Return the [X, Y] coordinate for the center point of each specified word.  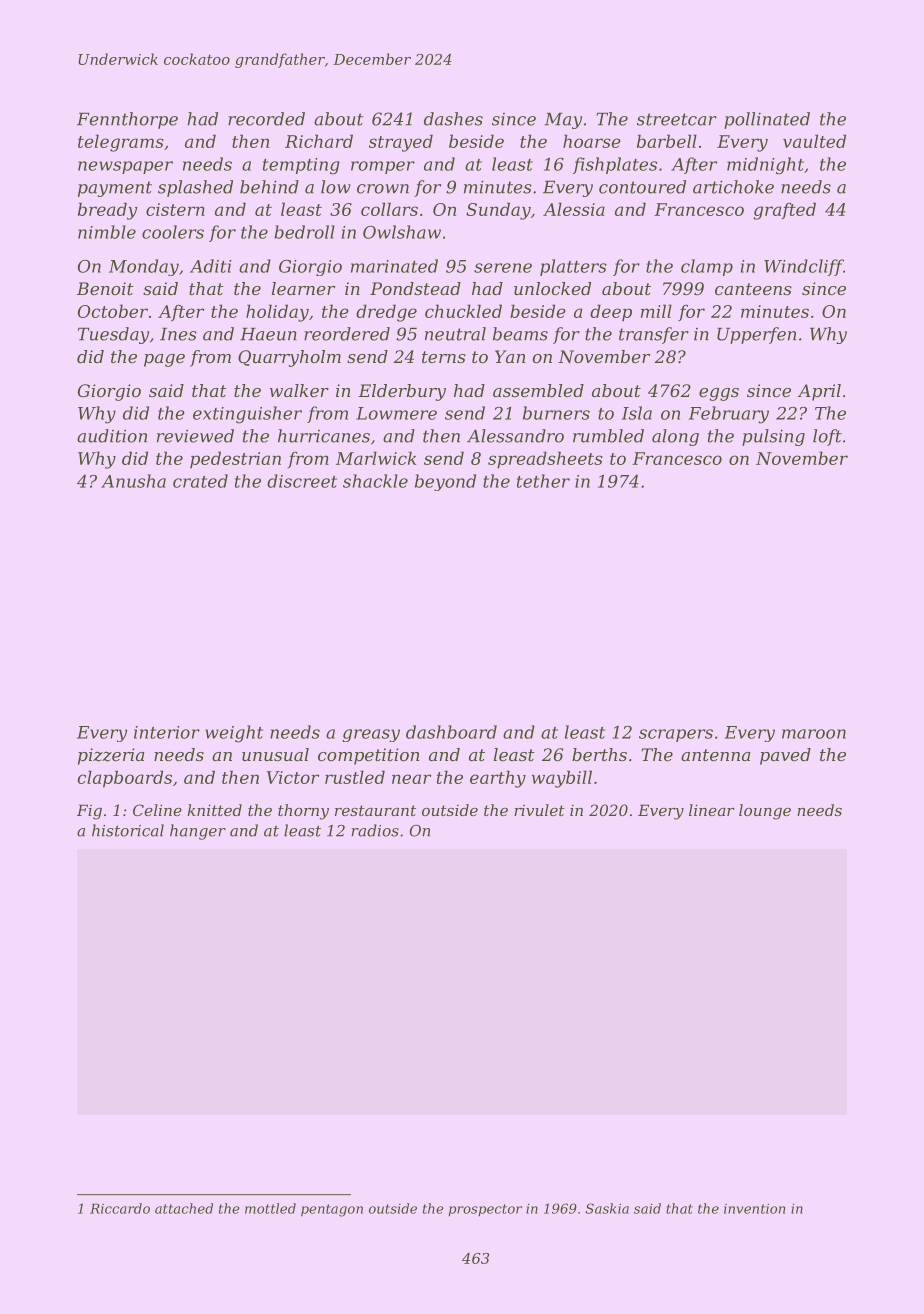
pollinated [767, 120]
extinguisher [247, 415]
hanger [198, 832]
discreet [302, 481]
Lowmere [396, 413]
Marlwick [376, 458]
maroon [814, 734]
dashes [453, 119]
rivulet [539, 810]
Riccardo [120, 1208]
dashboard [451, 732]
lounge [765, 812]
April [819, 392]
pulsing [773, 437]
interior [167, 732]
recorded [266, 119]
